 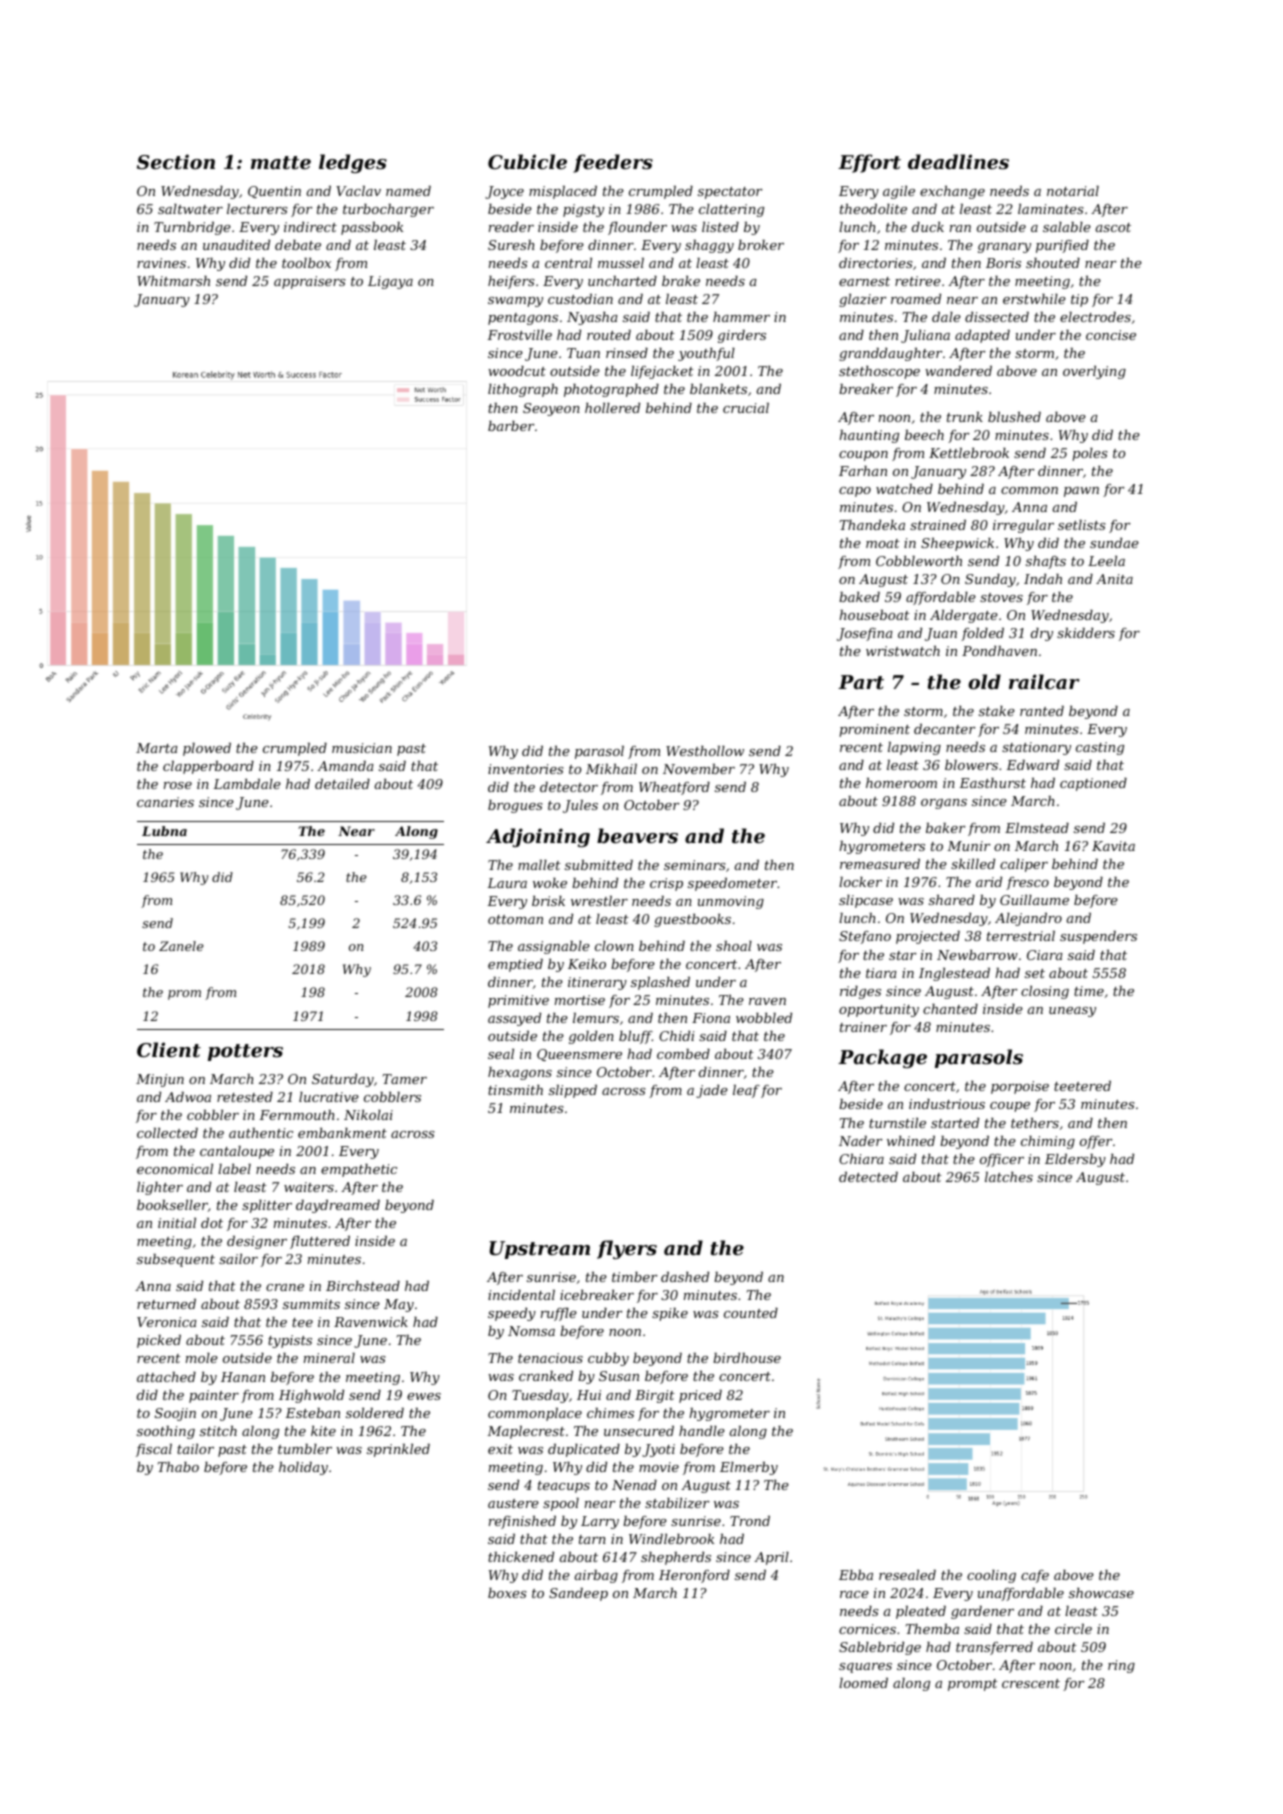 I want to click on detected, so click(x=868, y=1177).
